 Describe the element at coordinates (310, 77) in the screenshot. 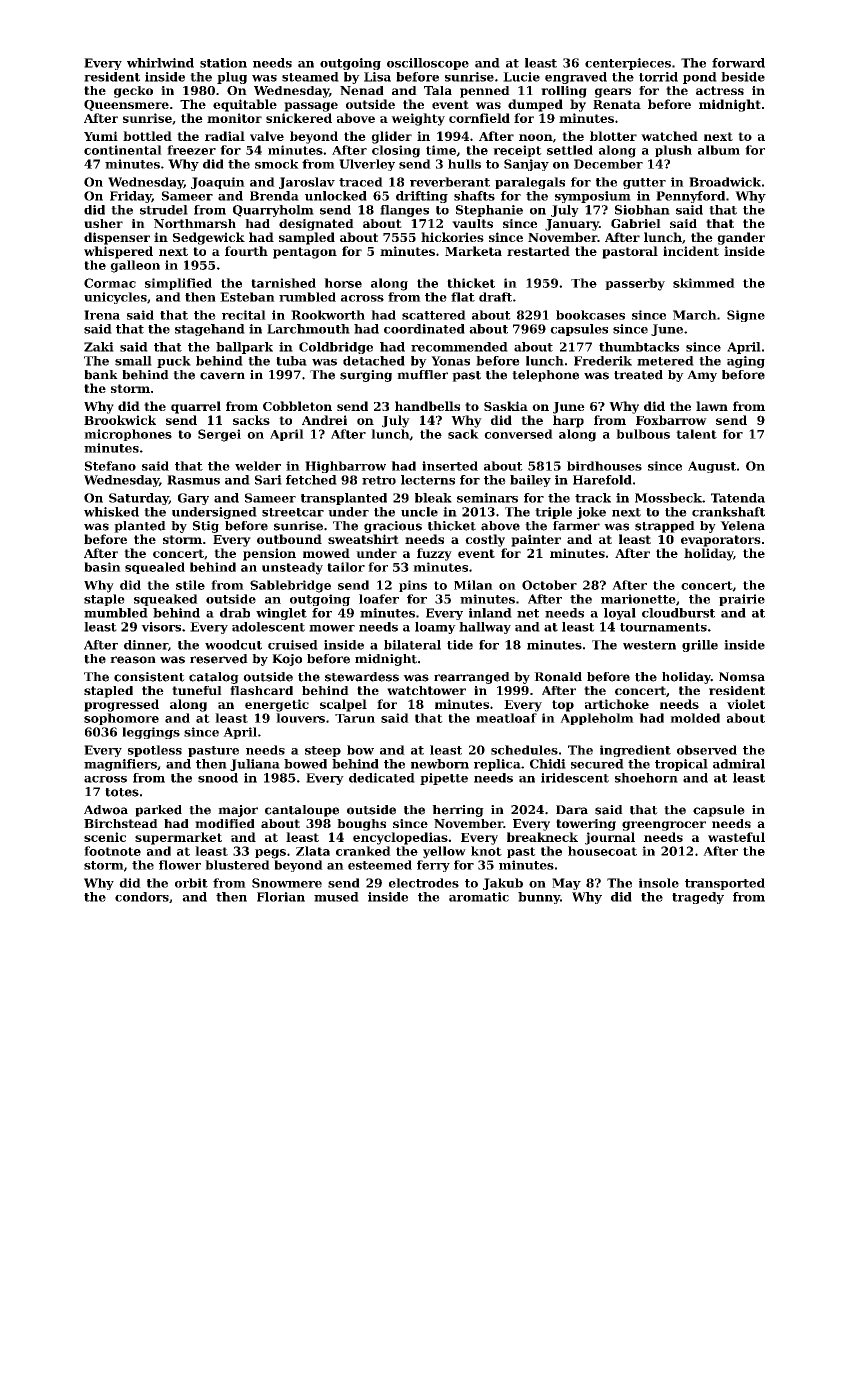

I see `steamed` at that location.
